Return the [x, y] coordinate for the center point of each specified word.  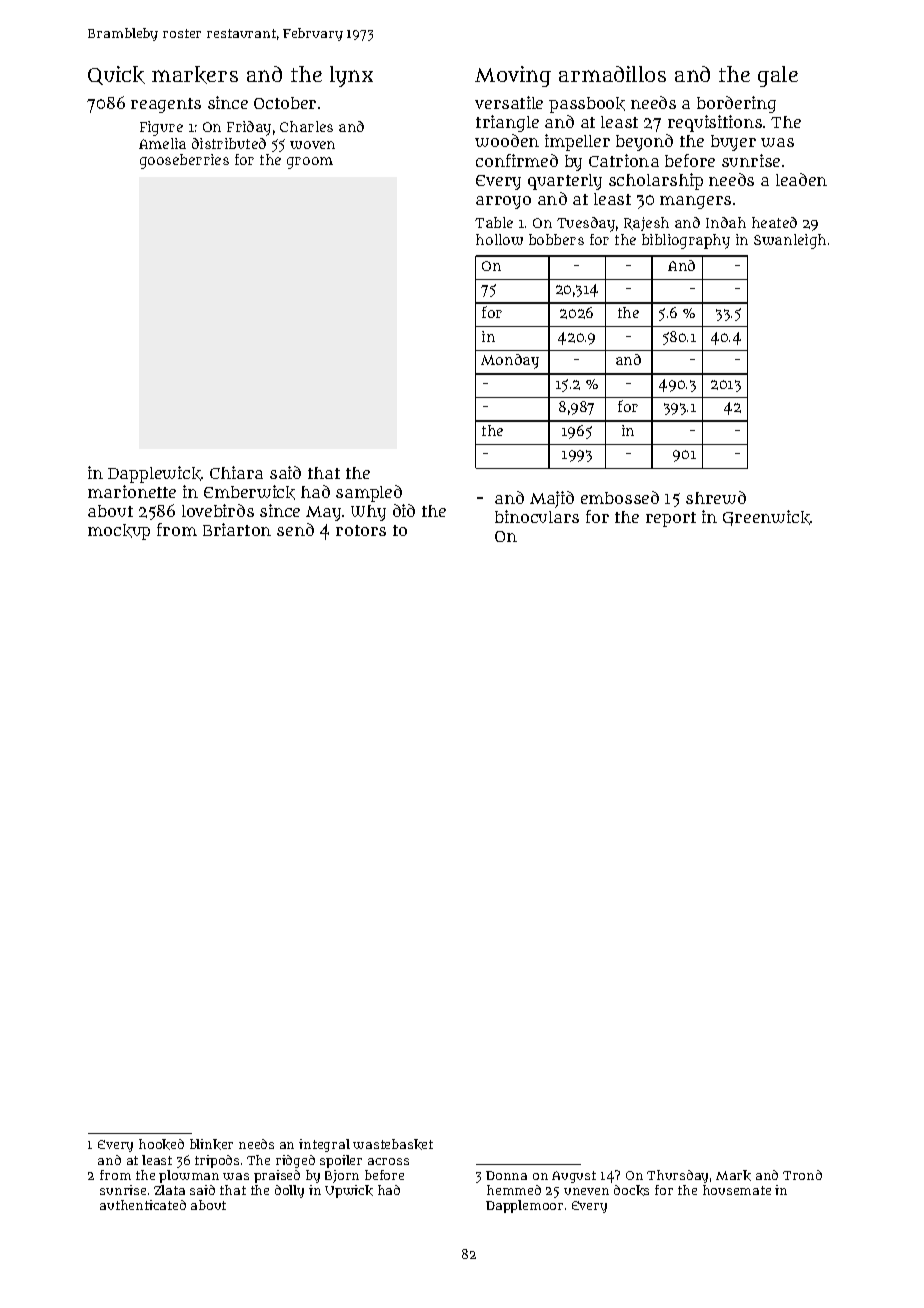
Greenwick [766, 518]
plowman [189, 1176]
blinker [211, 1144]
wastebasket [393, 1144]
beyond [644, 142]
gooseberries [184, 161]
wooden [507, 140]
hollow [499, 239]
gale [778, 76]
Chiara [236, 472]
